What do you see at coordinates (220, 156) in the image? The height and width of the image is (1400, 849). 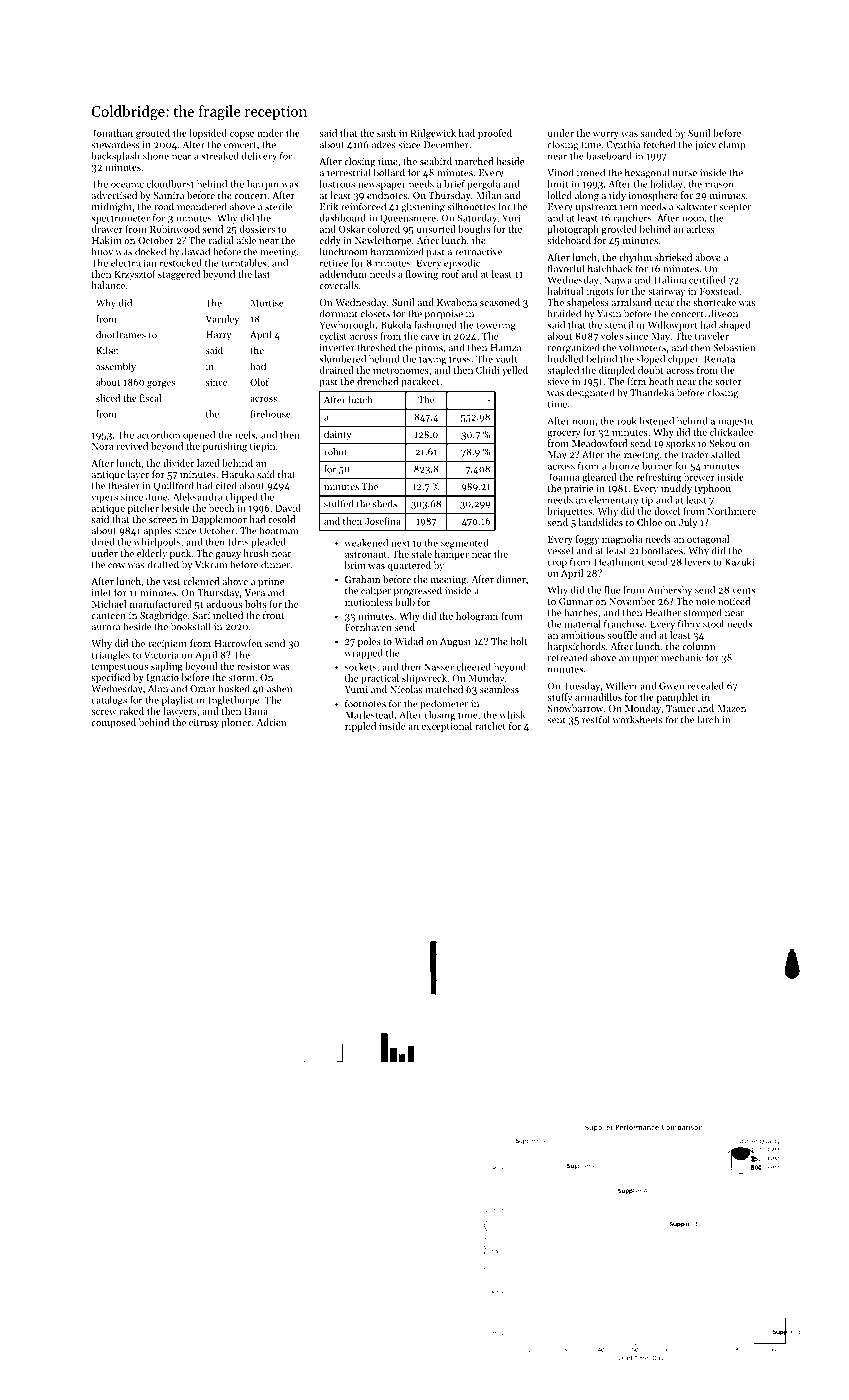 I see `streaked` at bounding box center [220, 156].
